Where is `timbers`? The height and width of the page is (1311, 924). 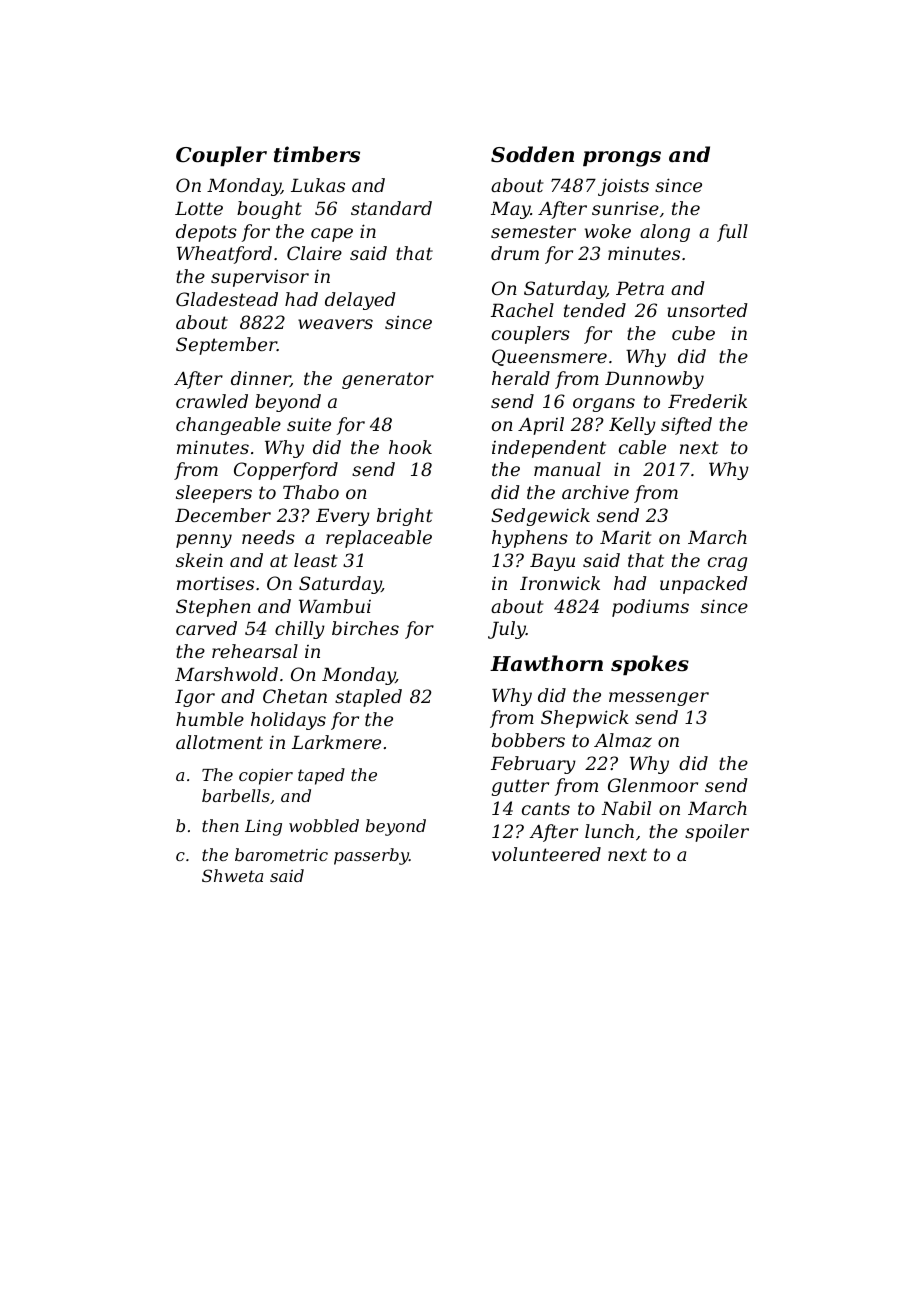 timbers is located at coordinates (317, 154).
